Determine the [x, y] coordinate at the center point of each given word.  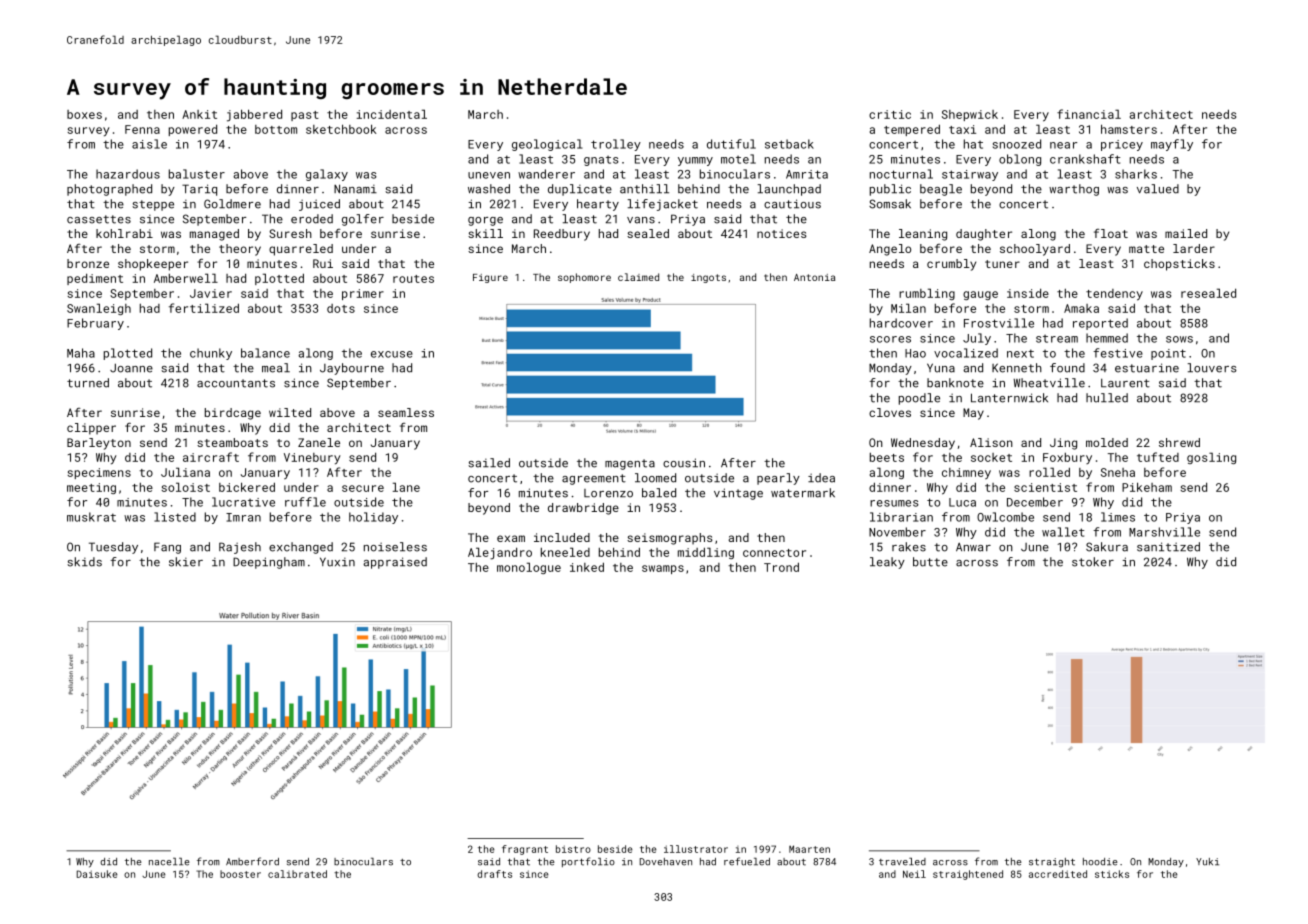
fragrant [525, 850]
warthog [1074, 190]
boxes [84, 114]
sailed [489, 463]
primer [363, 294]
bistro [573, 849]
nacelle [169, 862]
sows [1179, 339]
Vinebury [312, 459]
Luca [962, 502]
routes [413, 279]
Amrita [807, 174]
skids [84, 562]
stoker [1093, 562]
